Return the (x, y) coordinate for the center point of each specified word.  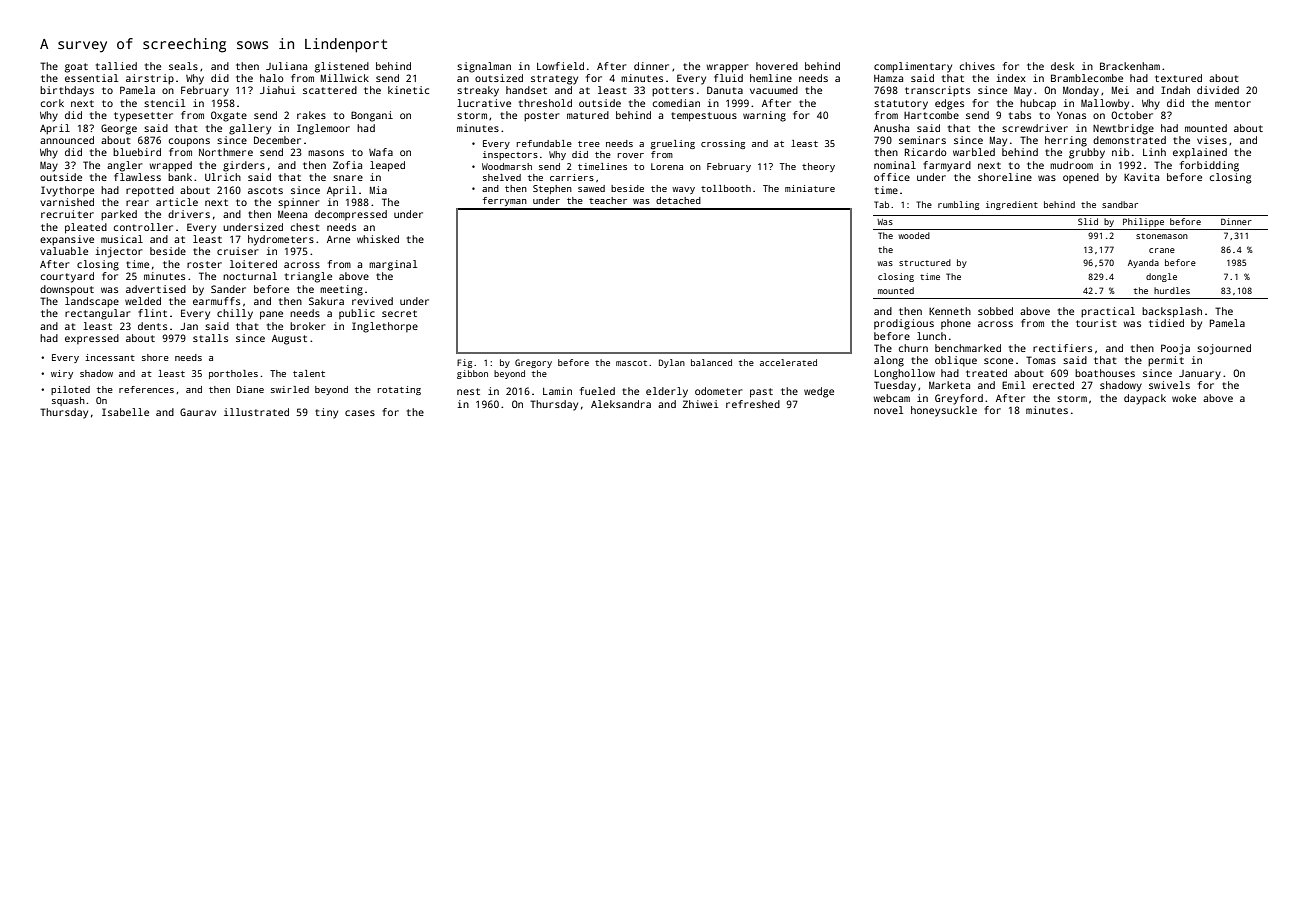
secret (399, 313)
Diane (250, 389)
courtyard (67, 277)
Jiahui (277, 90)
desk (1062, 66)
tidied (1166, 323)
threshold (545, 103)
